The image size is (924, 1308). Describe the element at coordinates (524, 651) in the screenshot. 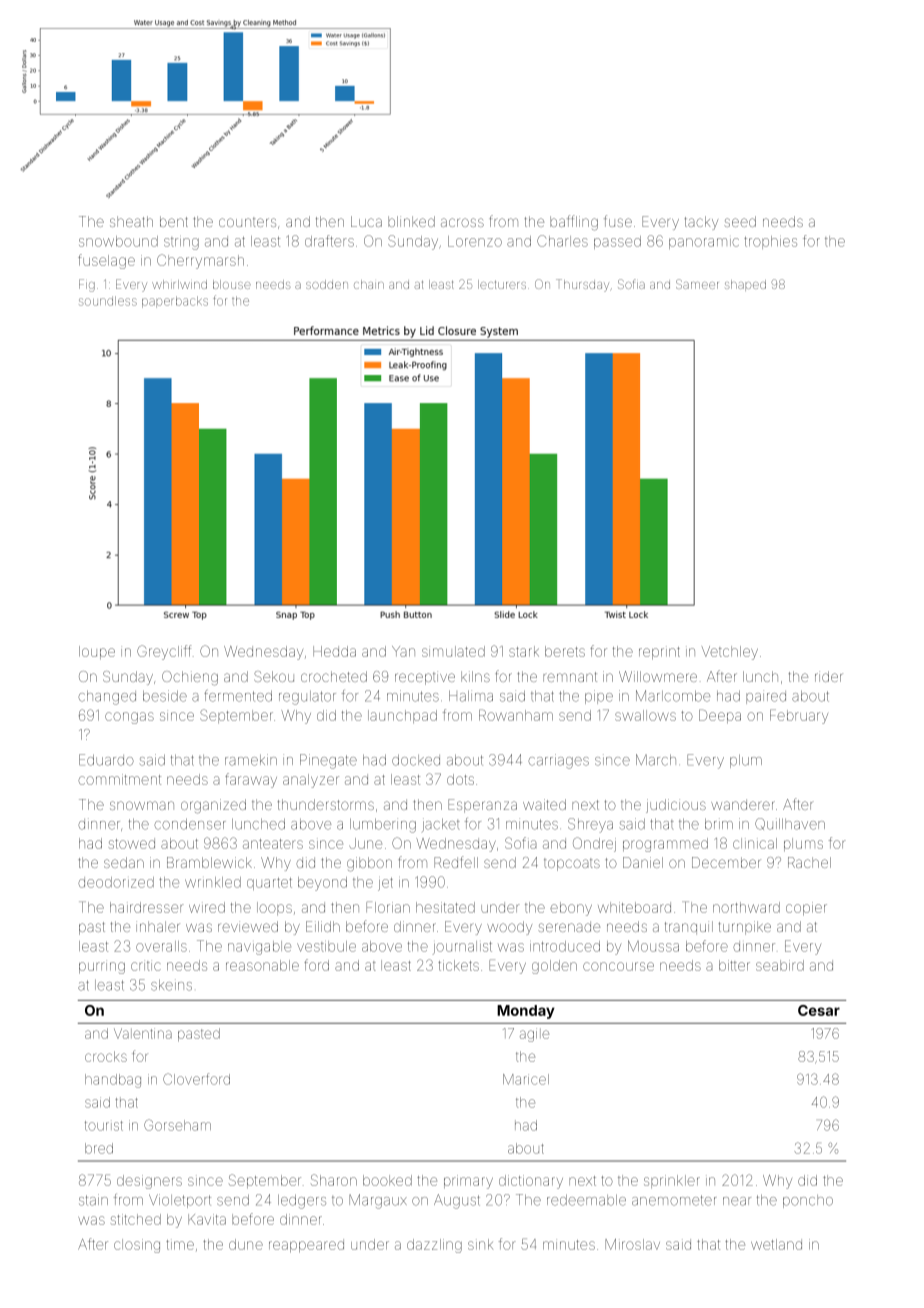

I see `stark` at that location.
